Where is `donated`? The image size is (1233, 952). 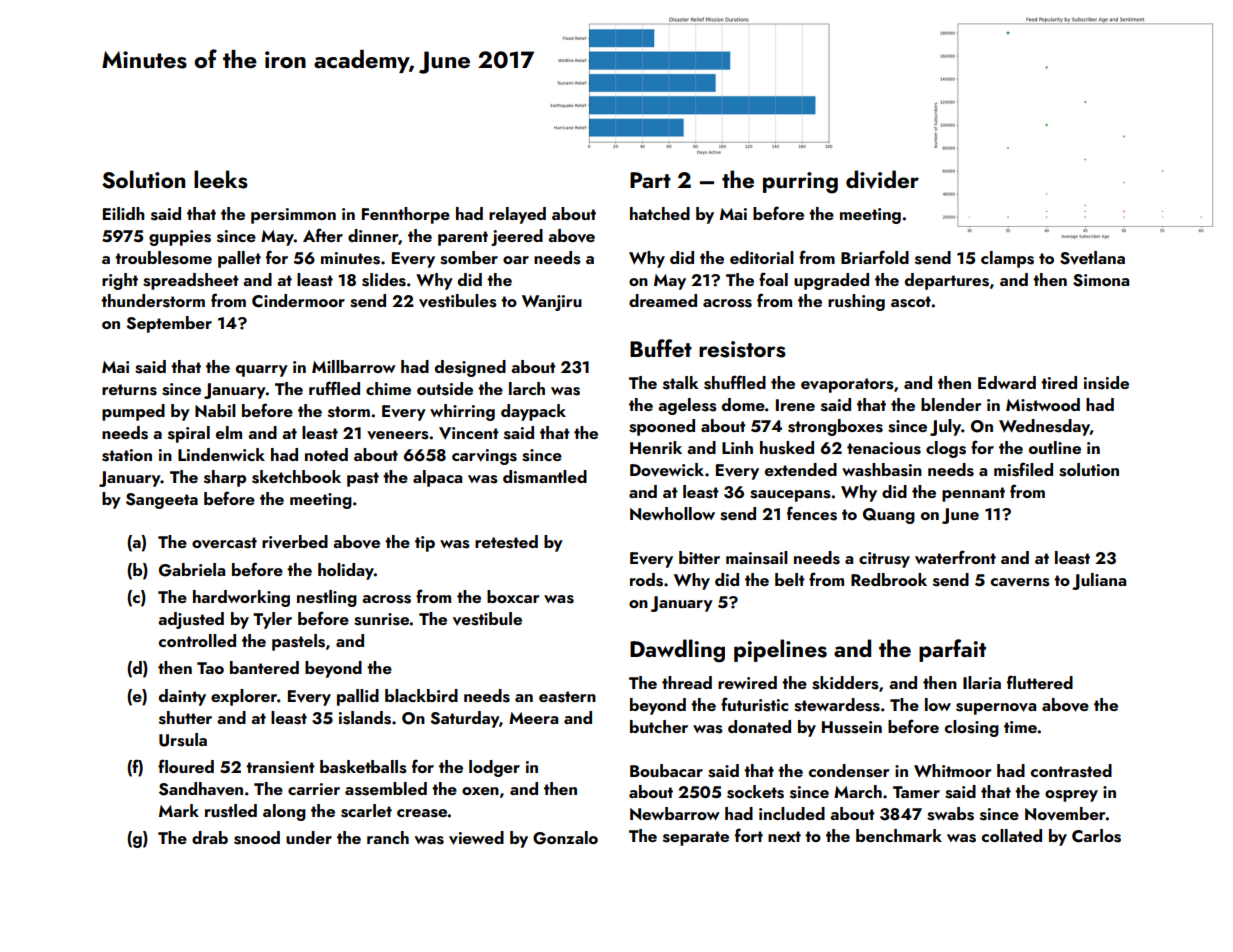
donated is located at coordinates (759, 726).
